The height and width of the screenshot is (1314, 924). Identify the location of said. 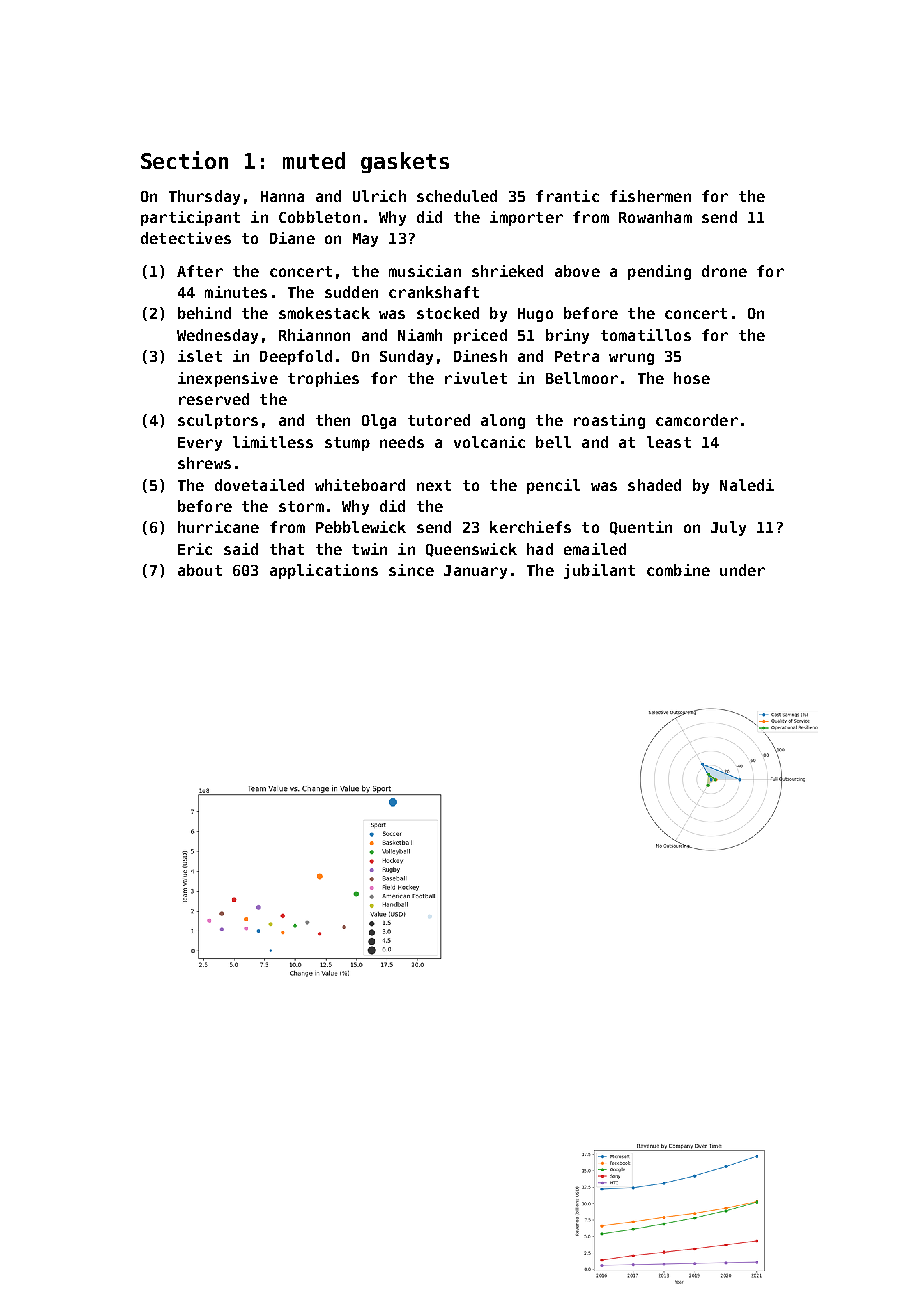
(241, 549).
